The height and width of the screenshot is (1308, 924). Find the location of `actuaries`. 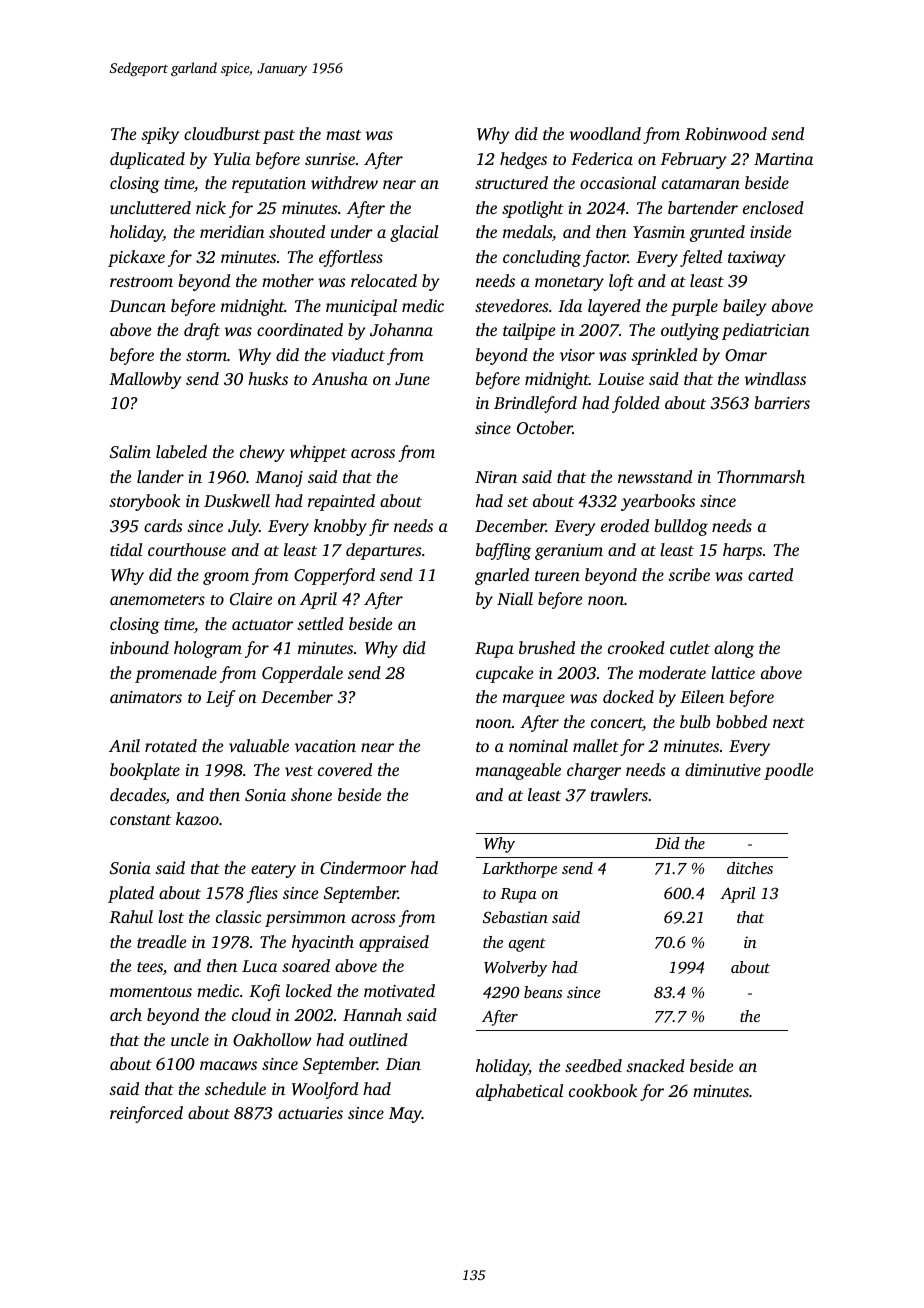

actuaries is located at coordinates (310, 1113).
